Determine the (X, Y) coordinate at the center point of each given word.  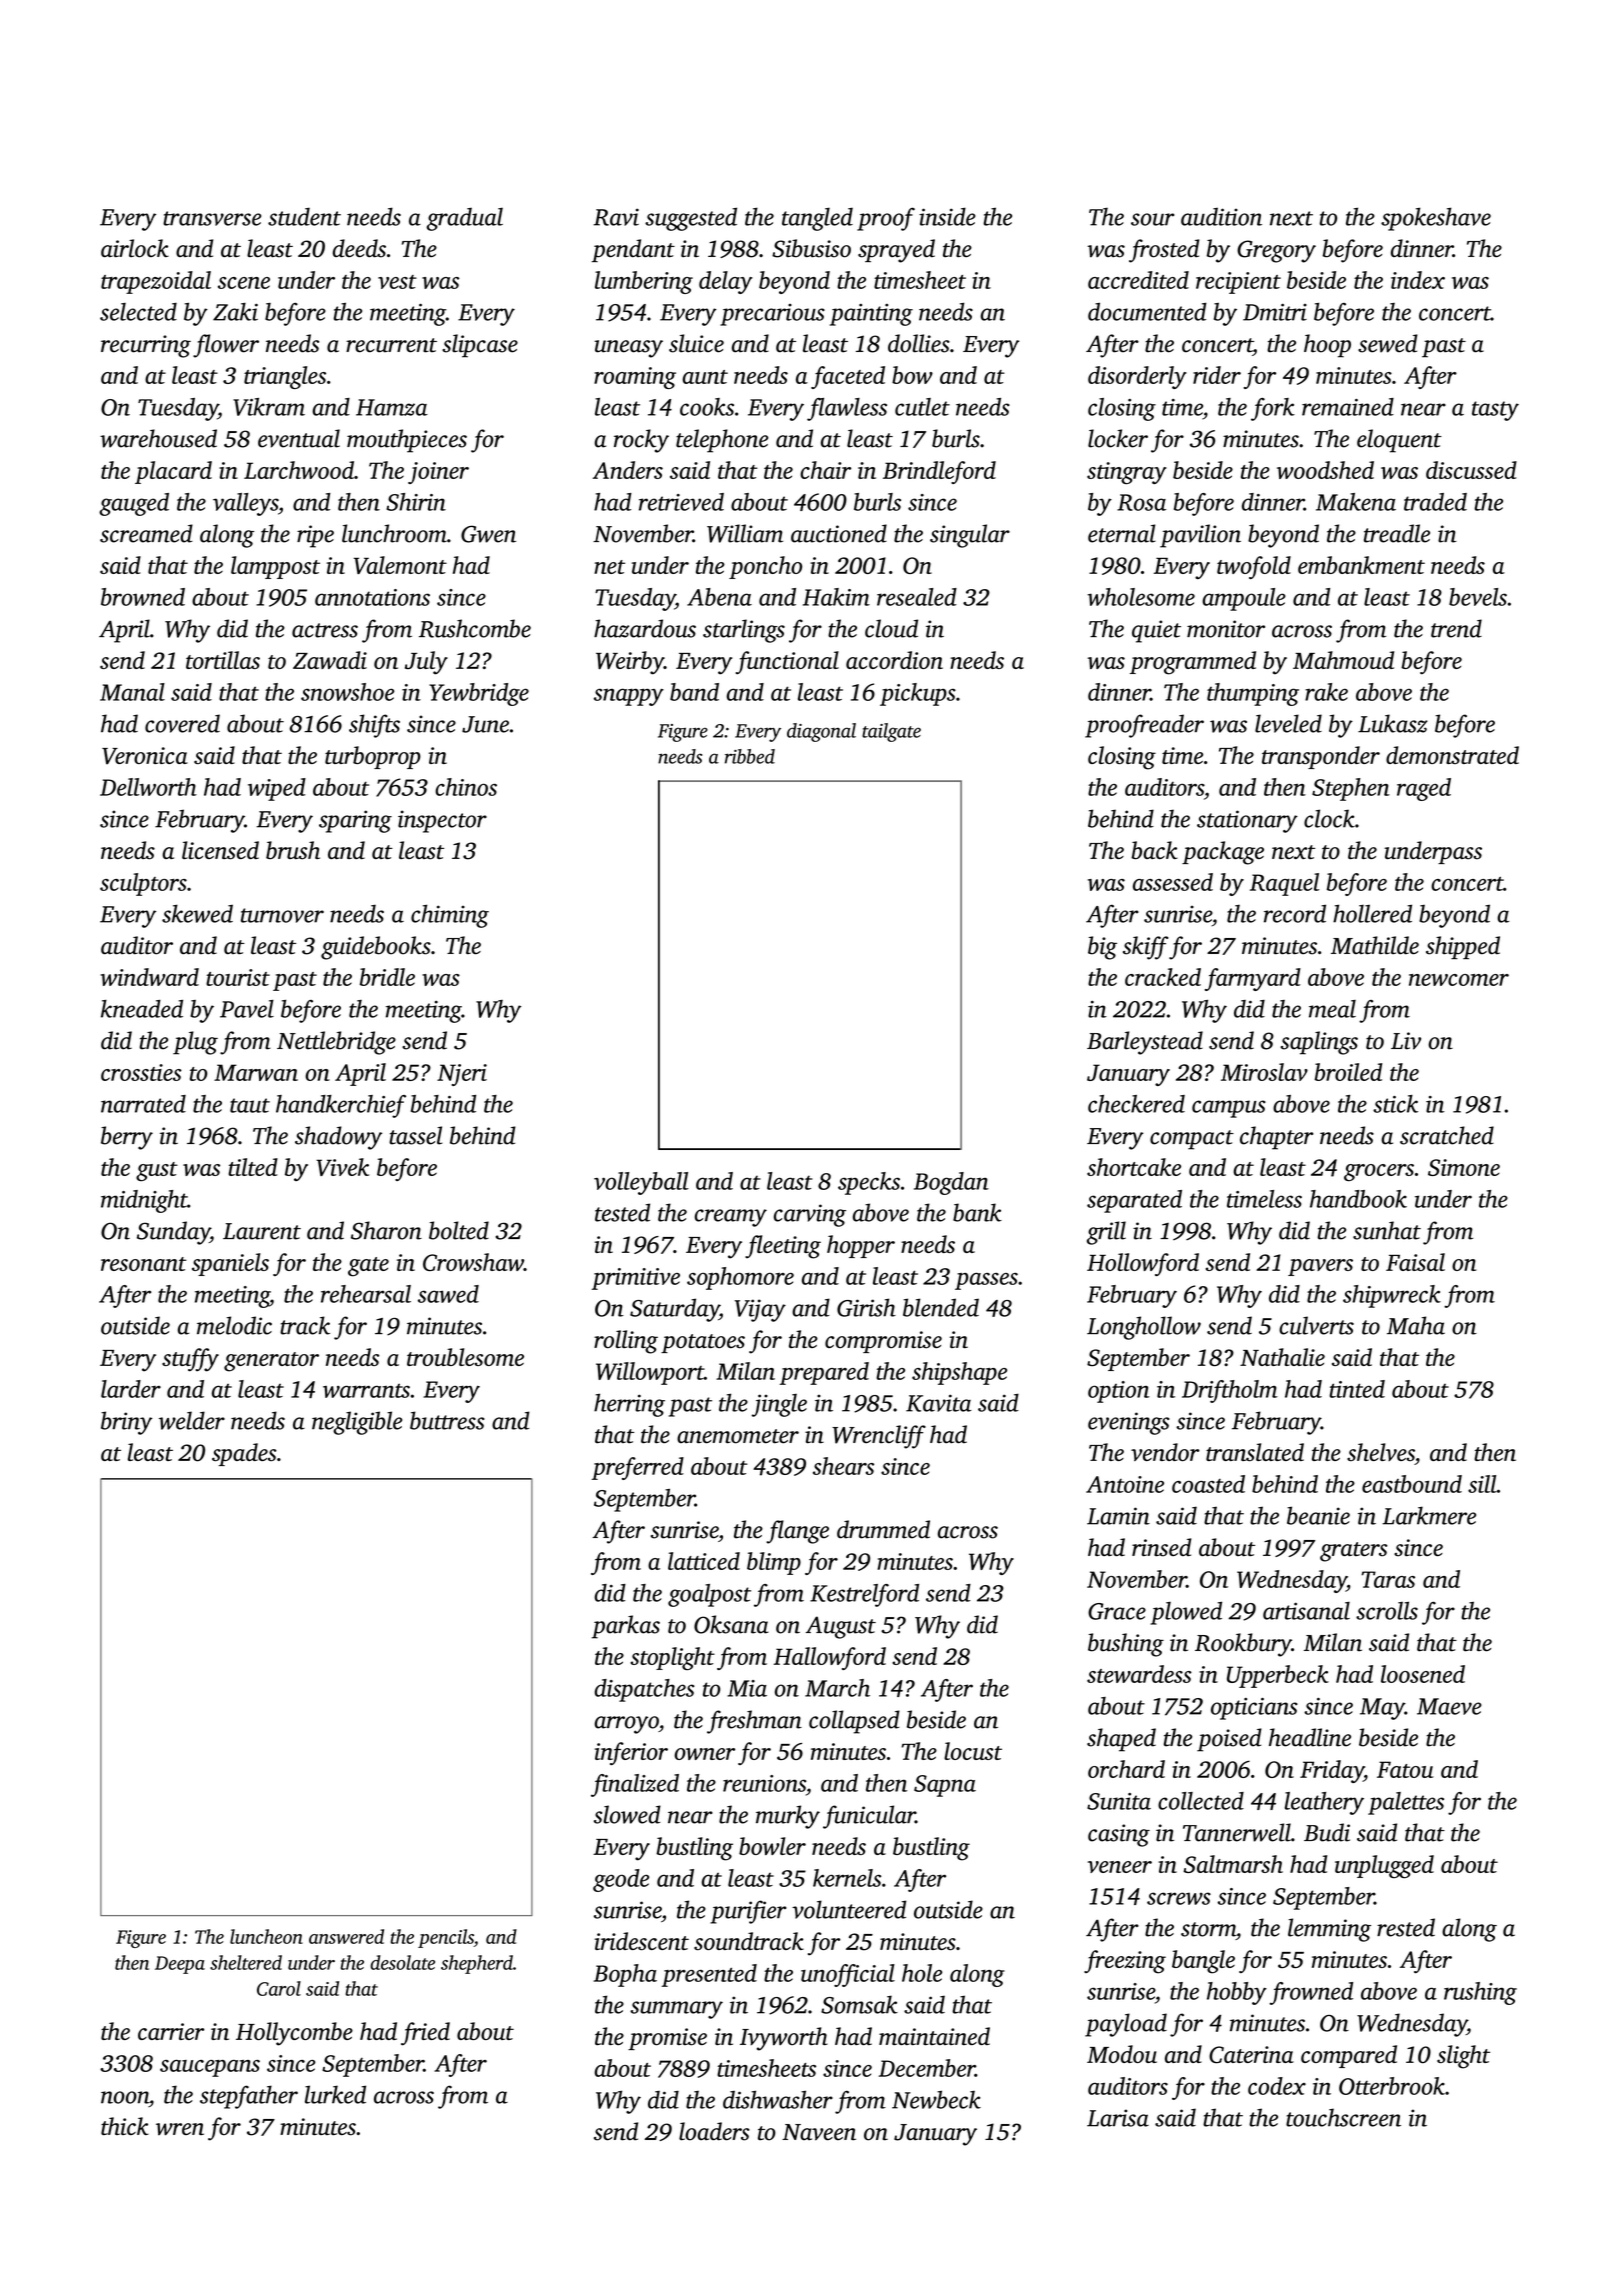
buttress (447, 1420)
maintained (934, 2036)
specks (869, 1183)
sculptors (143, 884)
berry (127, 1138)
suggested (691, 219)
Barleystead (1145, 1043)
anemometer (738, 1436)
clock (1329, 818)
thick (125, 2126)
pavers (1320, 1267)
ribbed (750, 756)
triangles (285, 377)
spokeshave (1436, 219)
